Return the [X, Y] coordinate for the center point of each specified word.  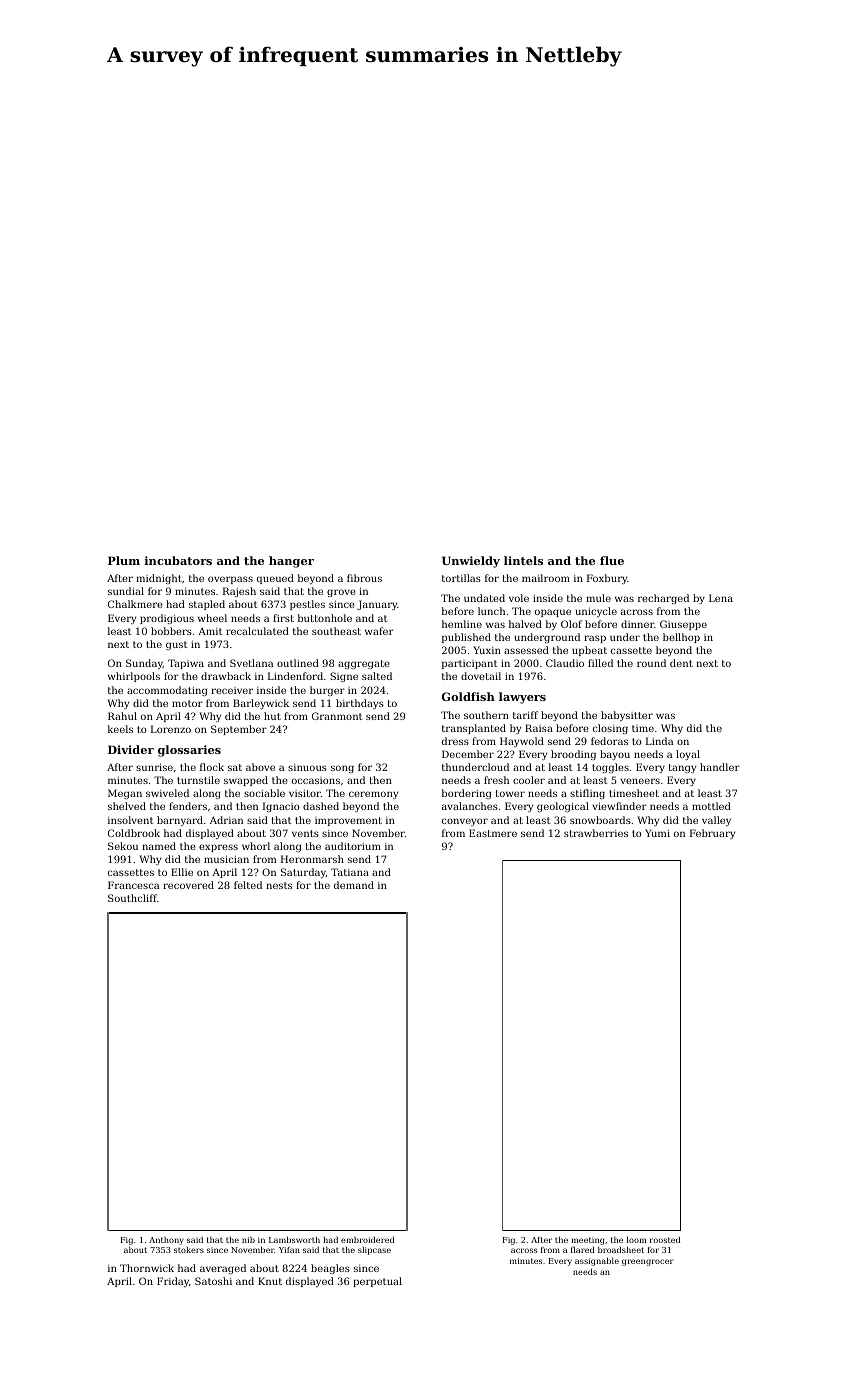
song [342, 769]
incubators [178, 560]
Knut [270, 1281]
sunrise [154, 767]
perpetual [377, 1282]
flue [612, 560]
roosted [665, 1240]
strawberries [596, 833]
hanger [291, 562]
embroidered [367, 1239]
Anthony [166, 1241]
